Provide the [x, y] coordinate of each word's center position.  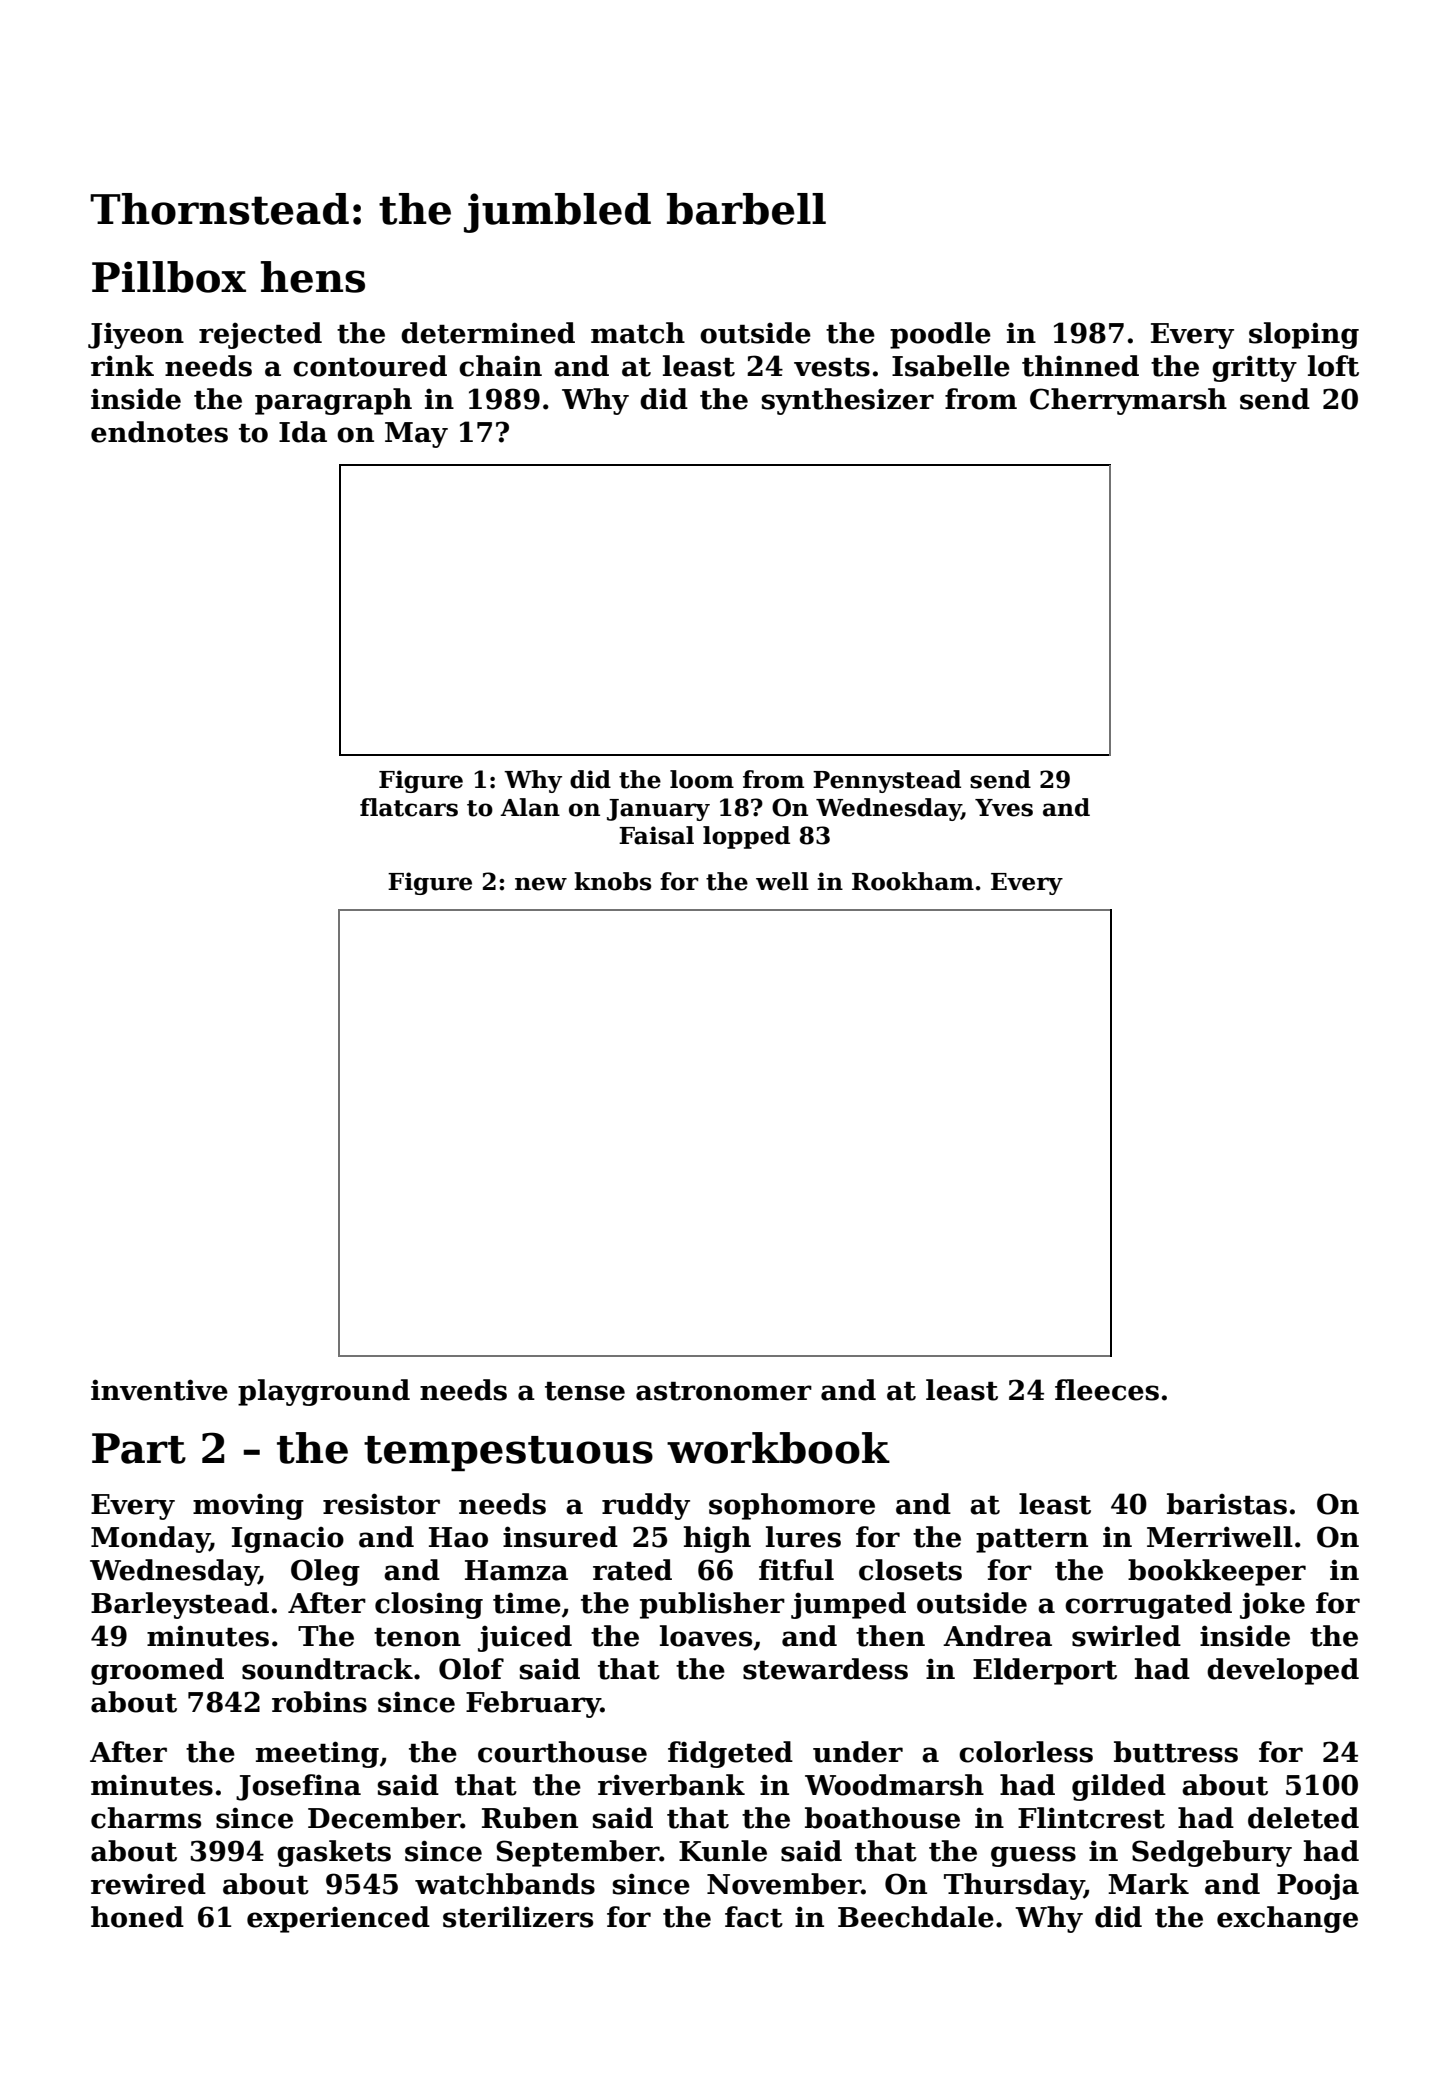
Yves [1004, 808]
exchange [1287, 1919]
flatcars [409, 807]
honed [137, 1917]
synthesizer [848, 401]
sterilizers [518, 1917]
